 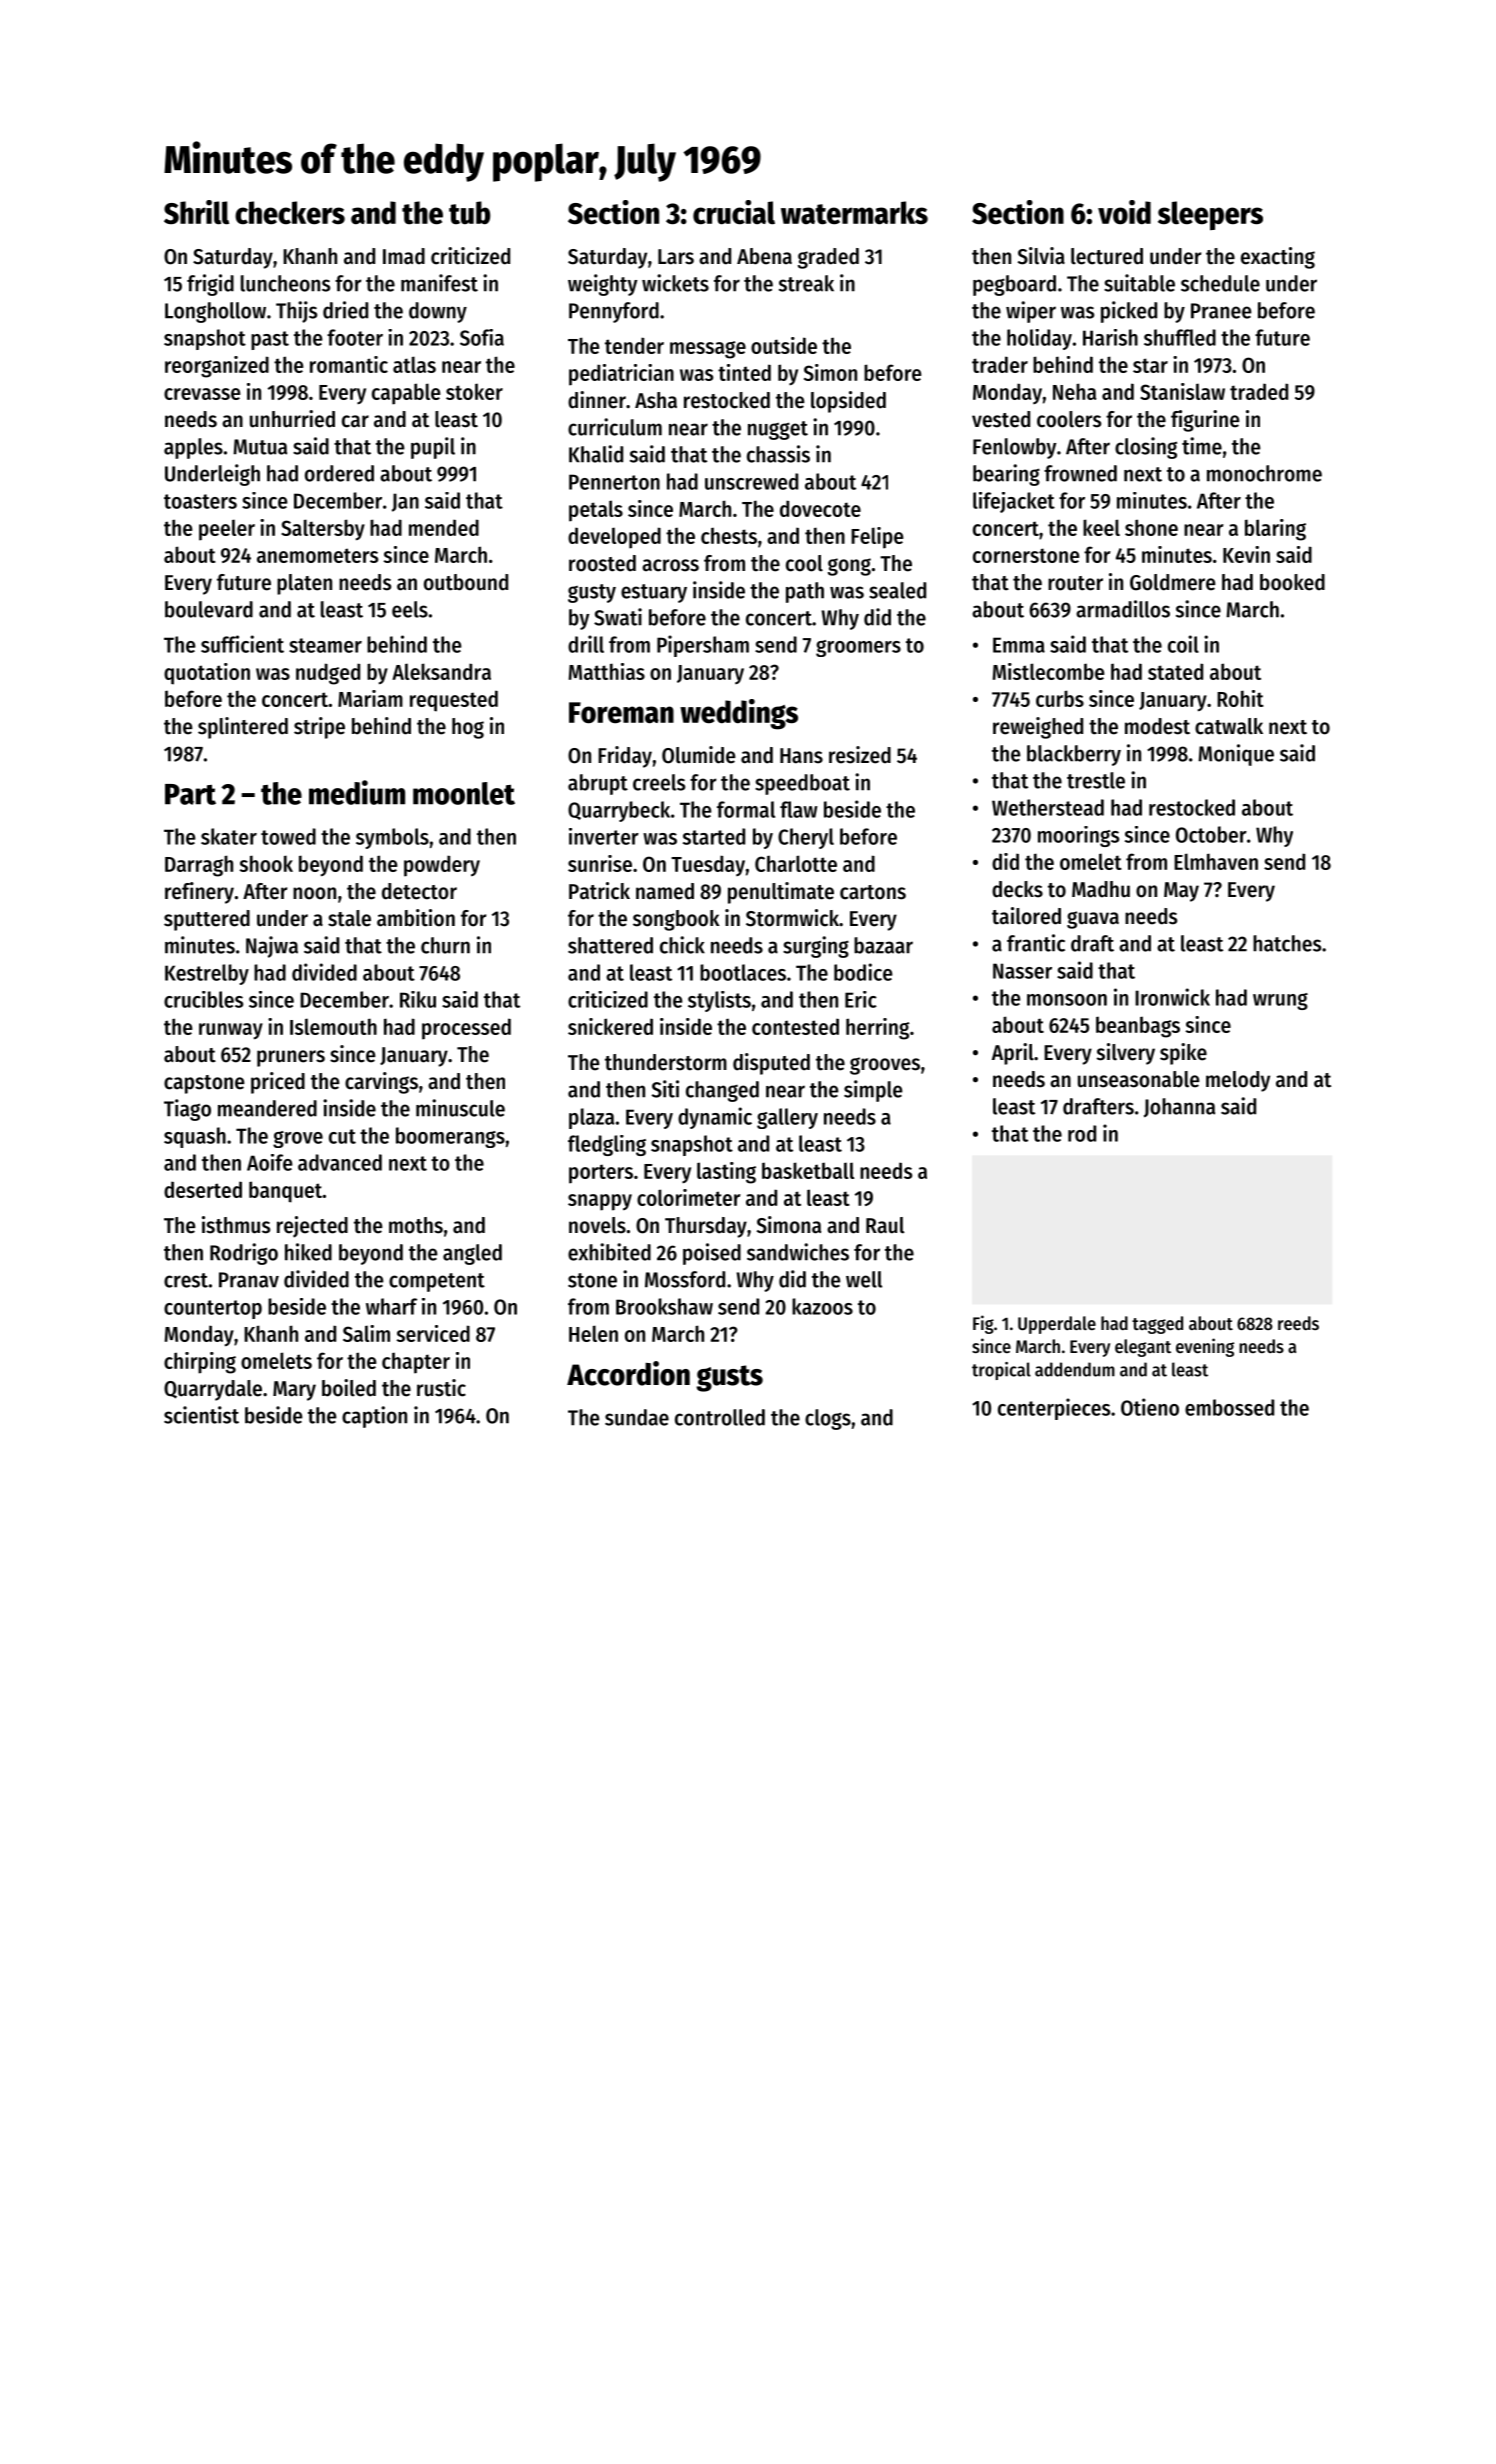 What do you see at coordinates (746, 809) in the screenshot?
I see `formal` at bounding box center [746, 809].
